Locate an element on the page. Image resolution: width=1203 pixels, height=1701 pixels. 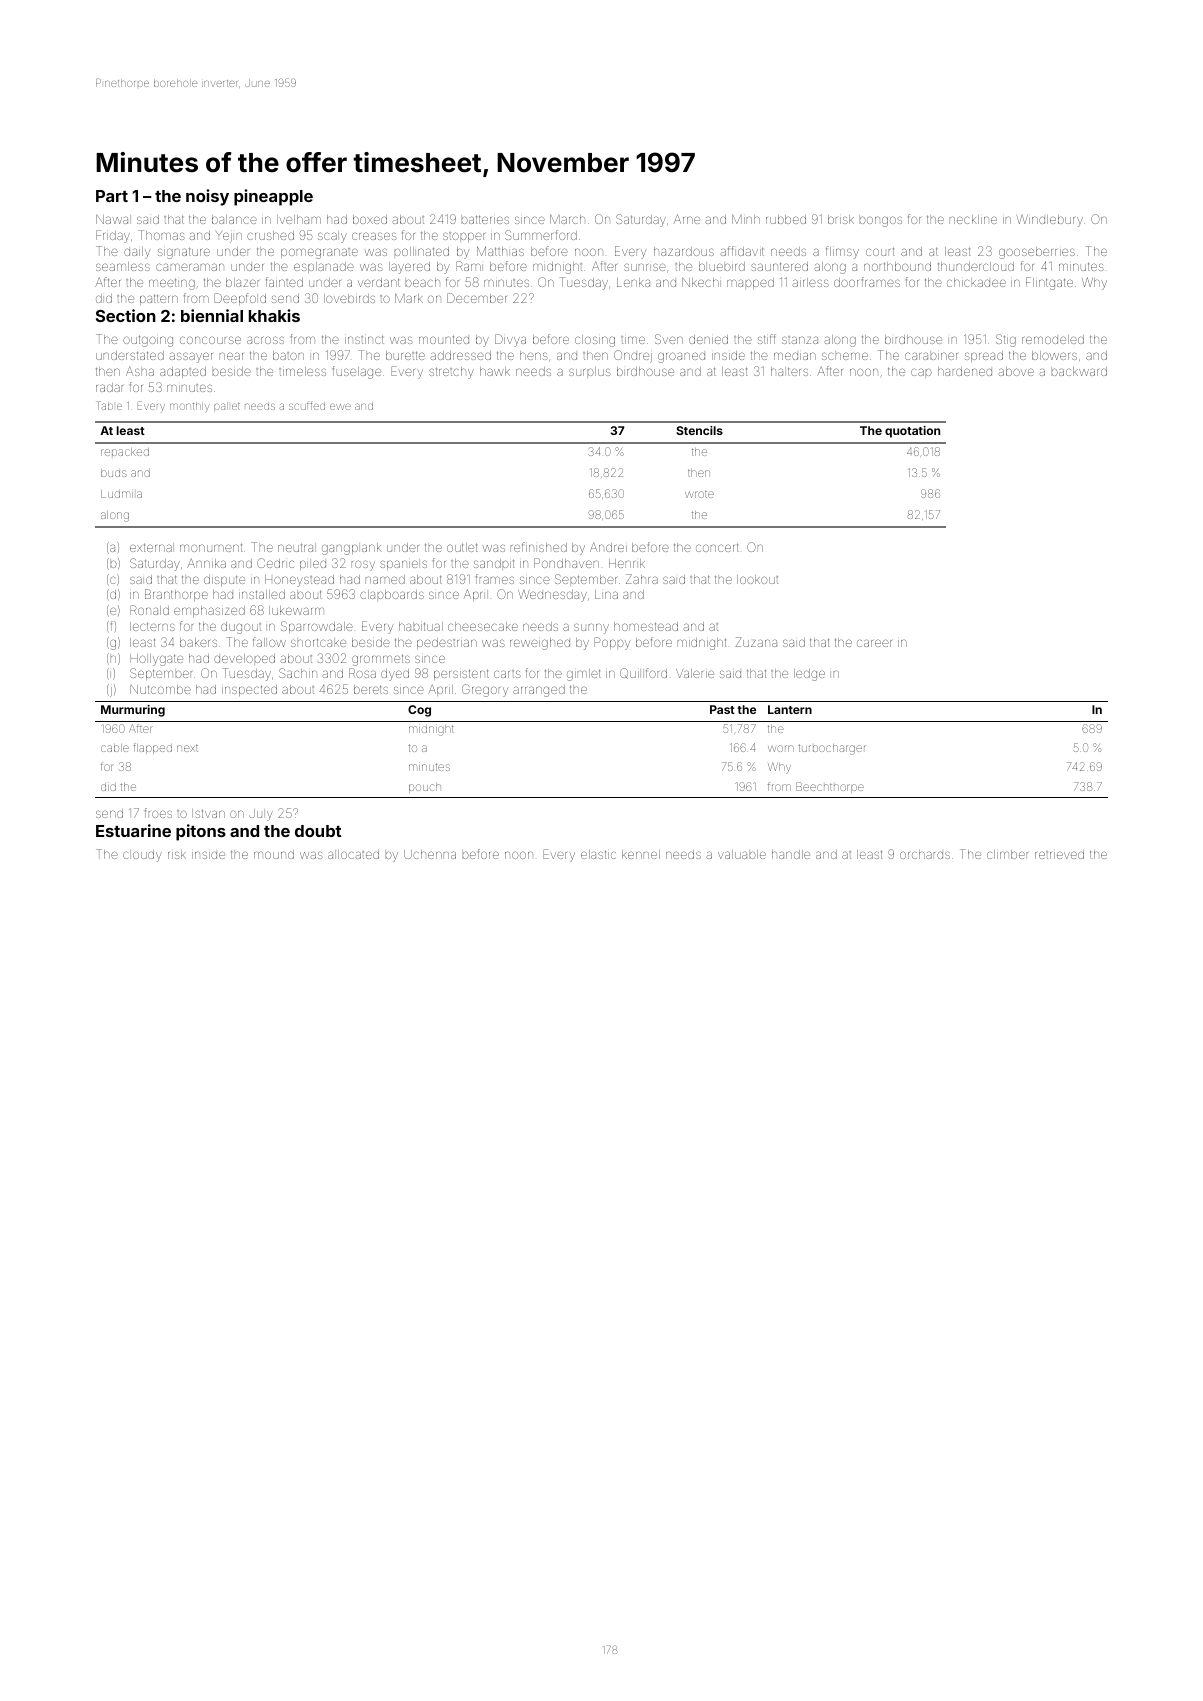
December is located at coordinates (477, 298).
